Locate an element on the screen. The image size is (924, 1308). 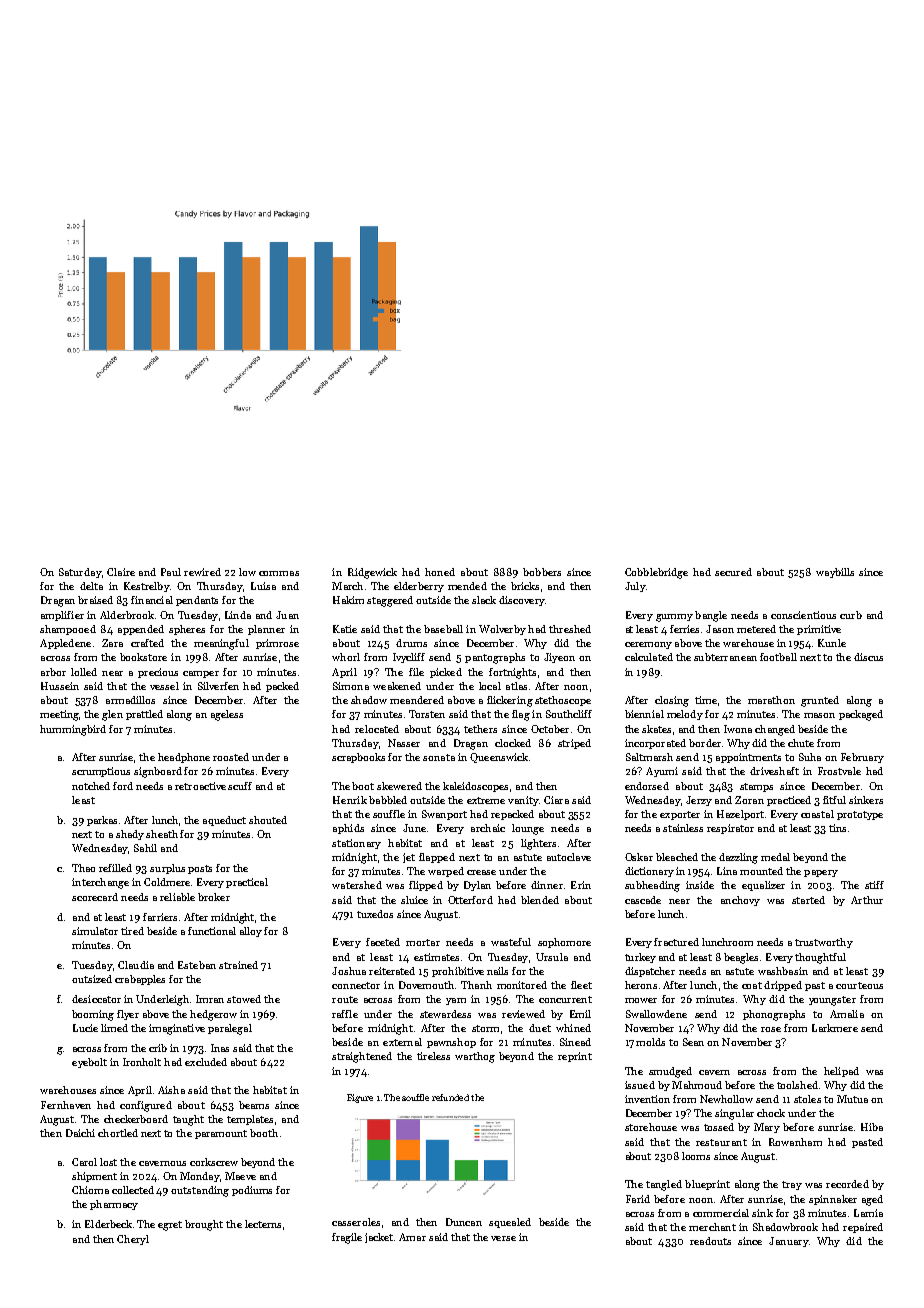
Sean is located at coordinates (693, 1042).
